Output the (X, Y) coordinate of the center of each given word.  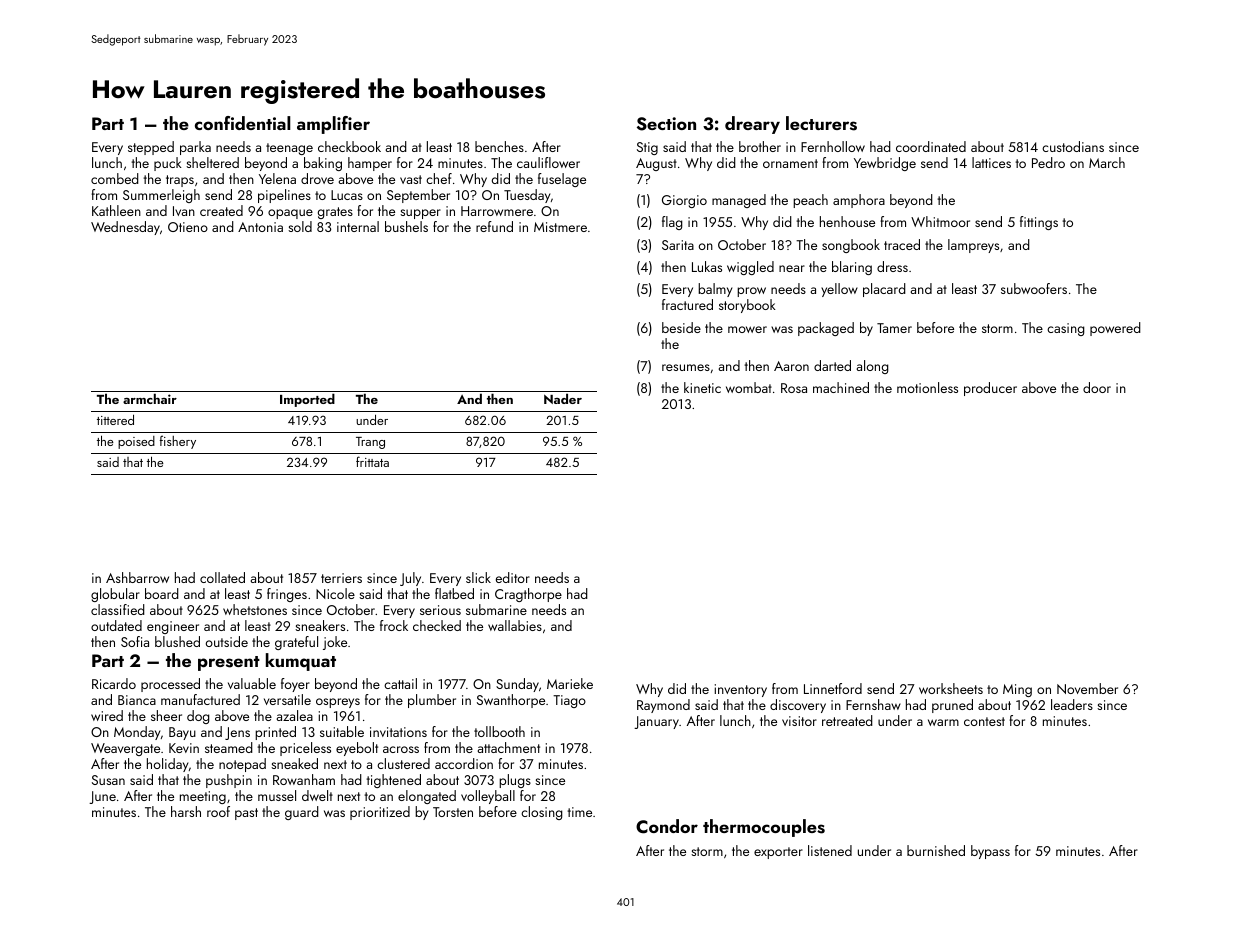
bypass (990, 852)
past (246, 814)
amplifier (333, 125)
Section (666, 124)
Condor (667, 826)
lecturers (821, 123)
